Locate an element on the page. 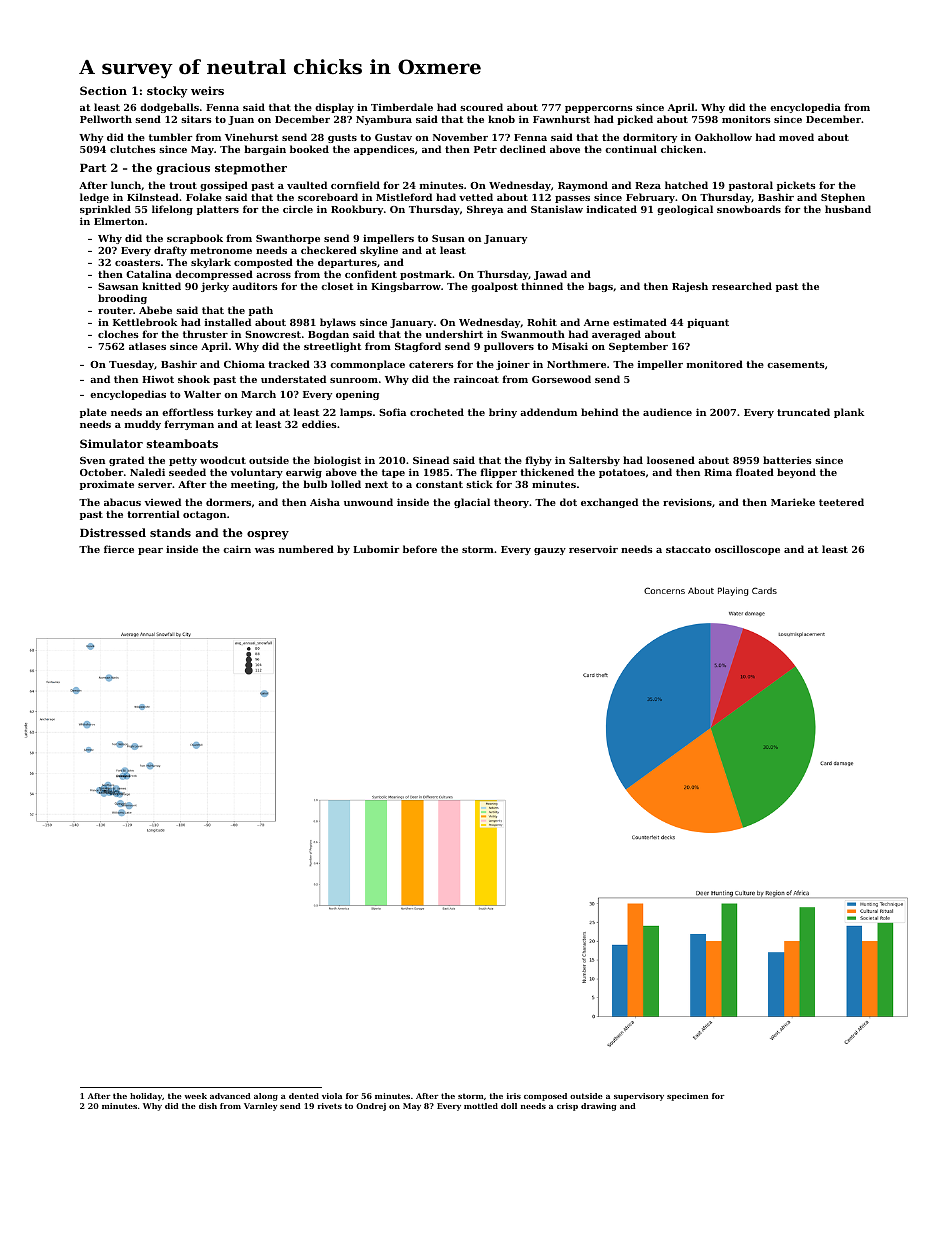  Stagford is located at coordinates (418, 347).
